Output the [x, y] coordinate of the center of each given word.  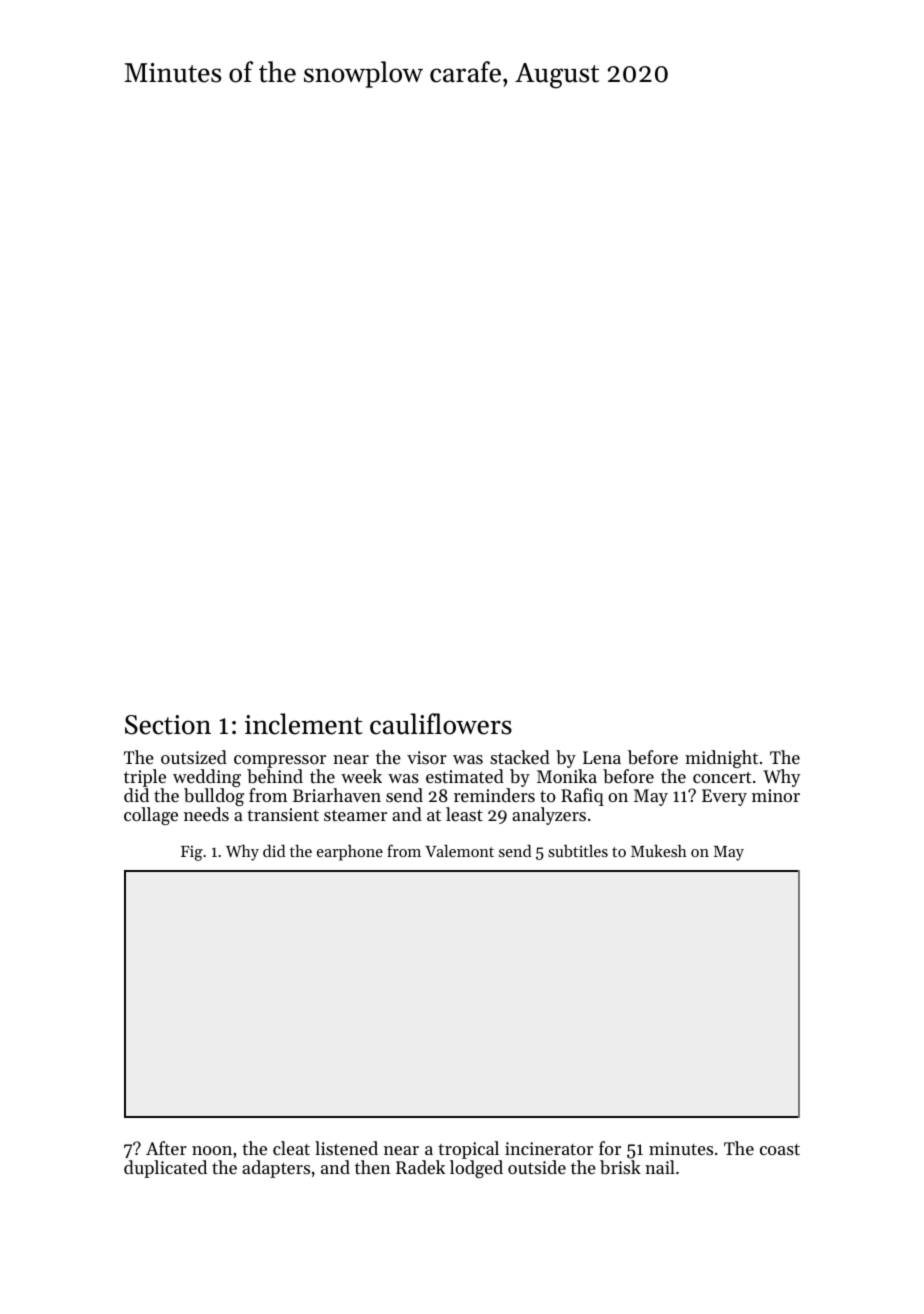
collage [151, 816]
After [166, 1148]
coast [780, 1149]
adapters [276, 1169]
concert [722, 777]
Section [168, 725]
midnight [721, 759]
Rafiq [582, 797]
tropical [468, 1150]
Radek [420, 1167]
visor [427, 757]
